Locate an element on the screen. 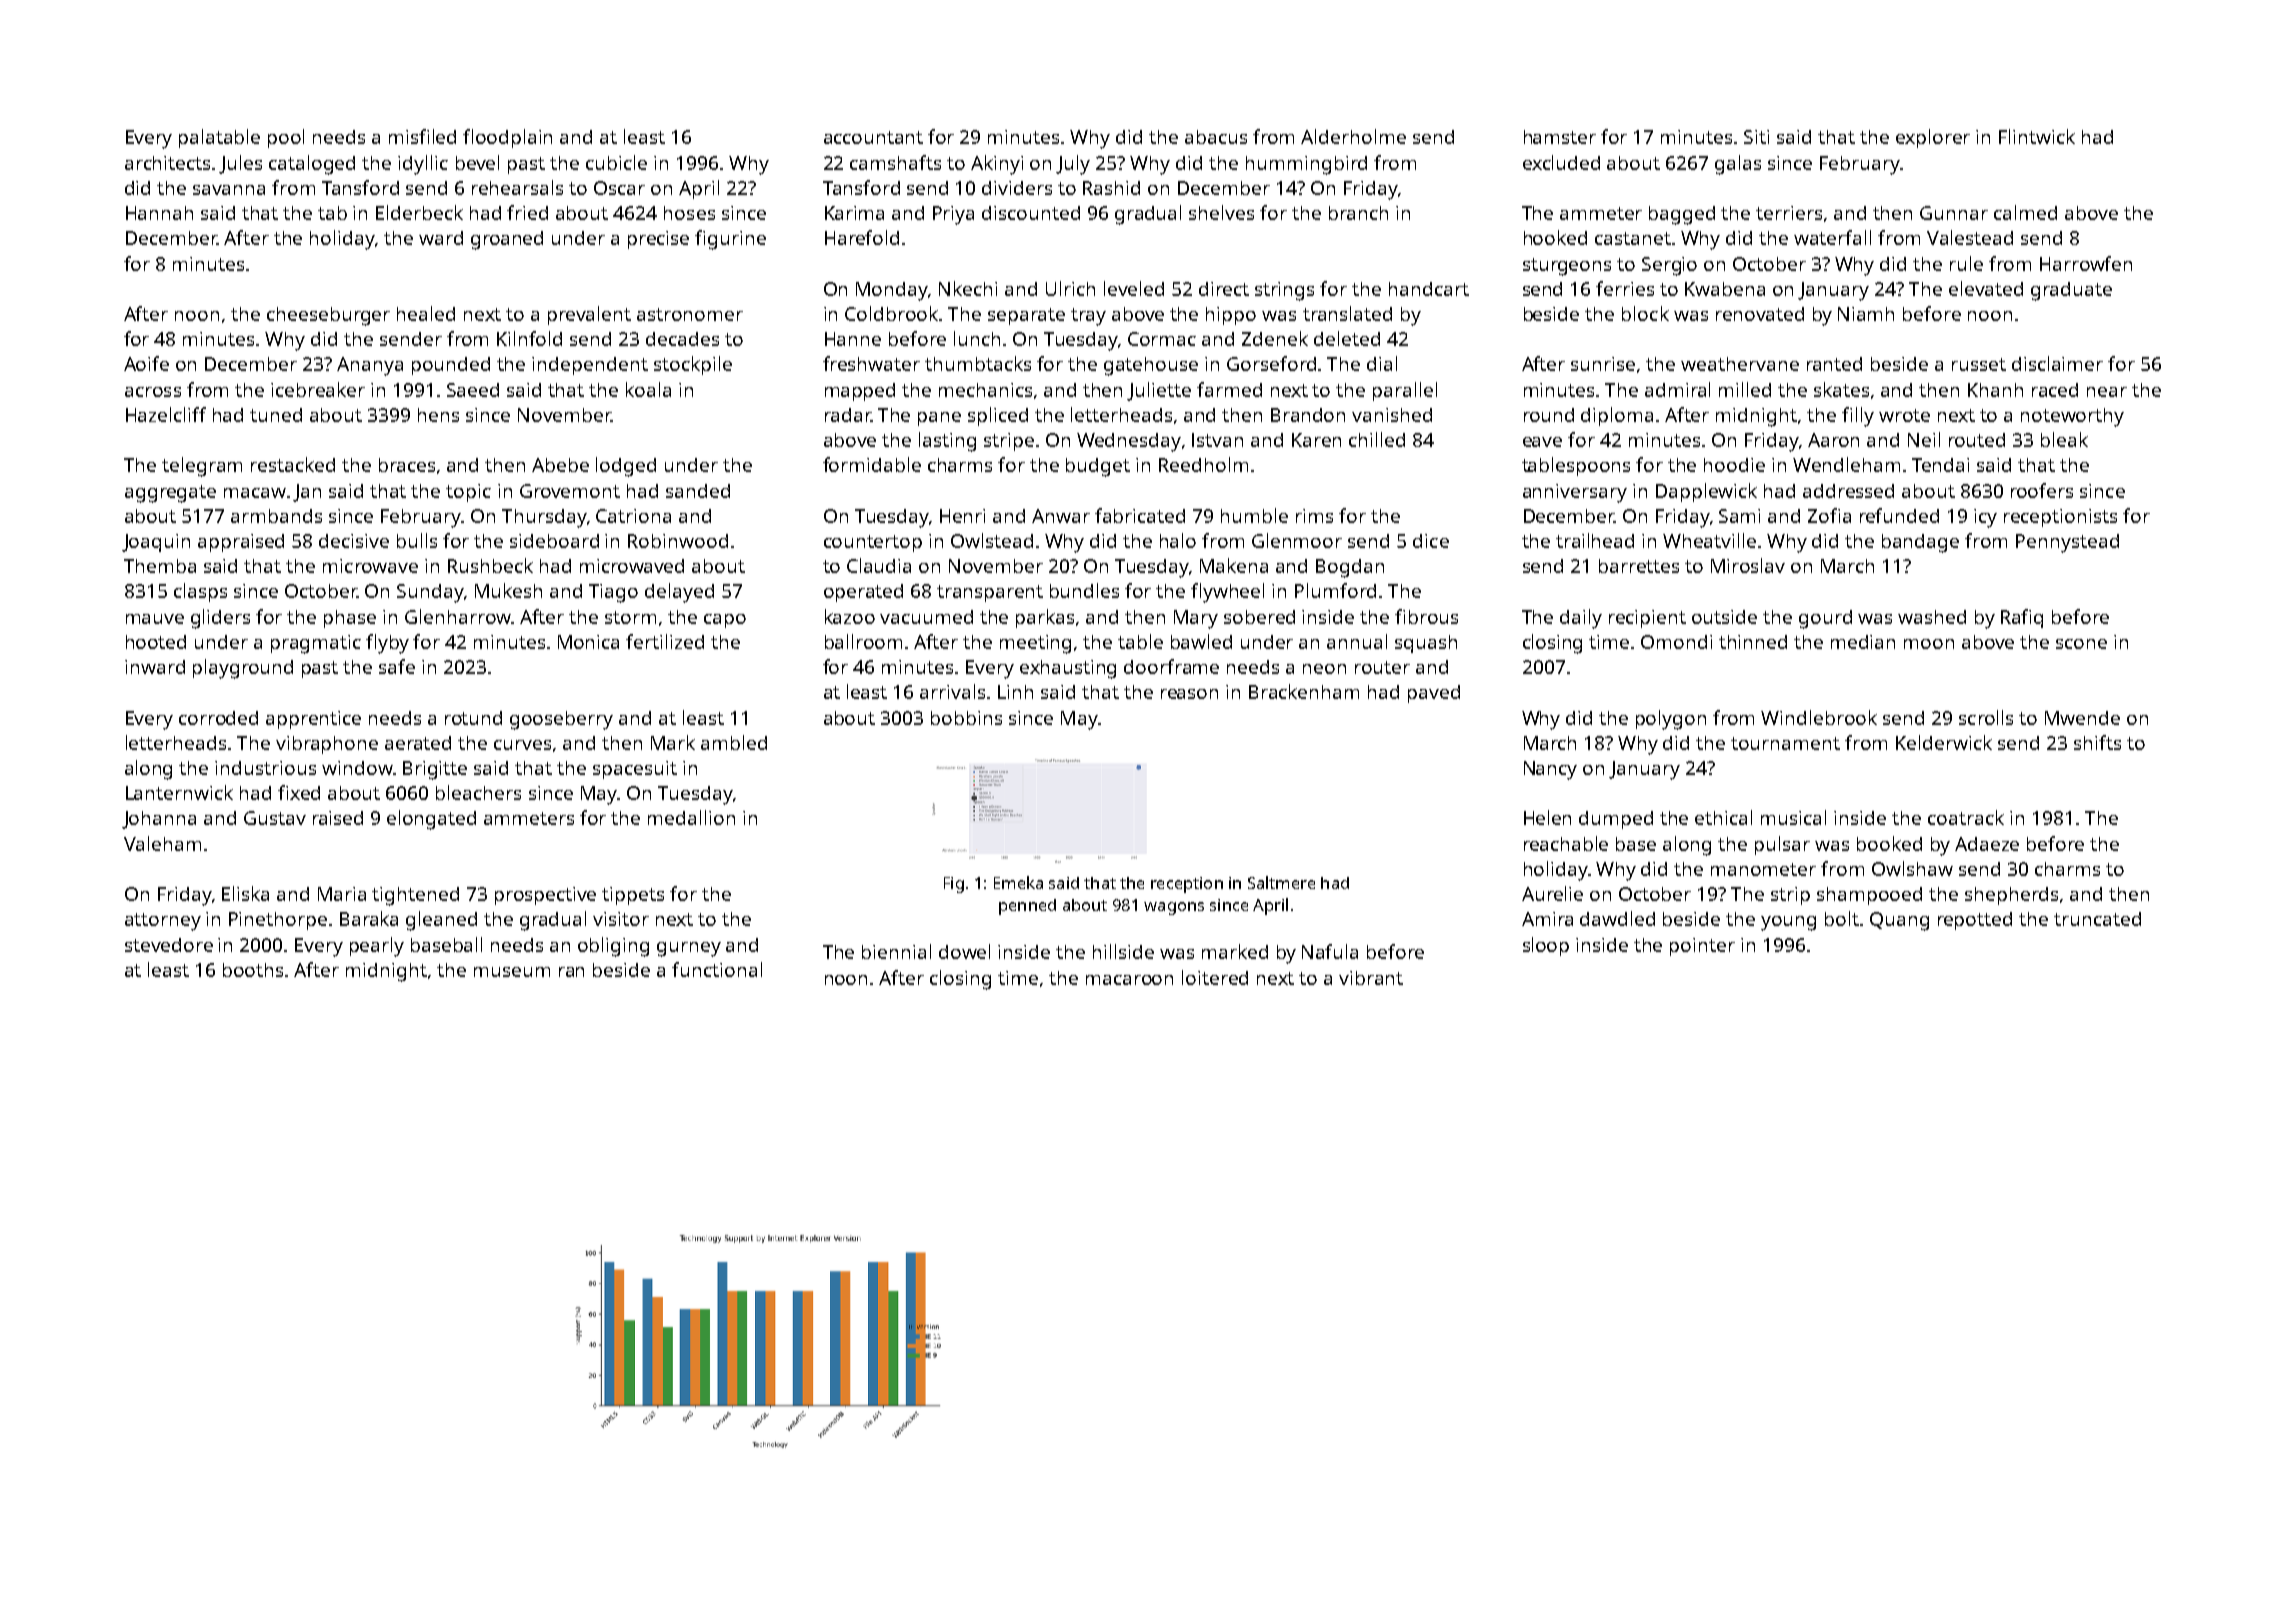 This screenshot has height=1621, width=2292. disclaimer is located at coordinates (2057, 363).
